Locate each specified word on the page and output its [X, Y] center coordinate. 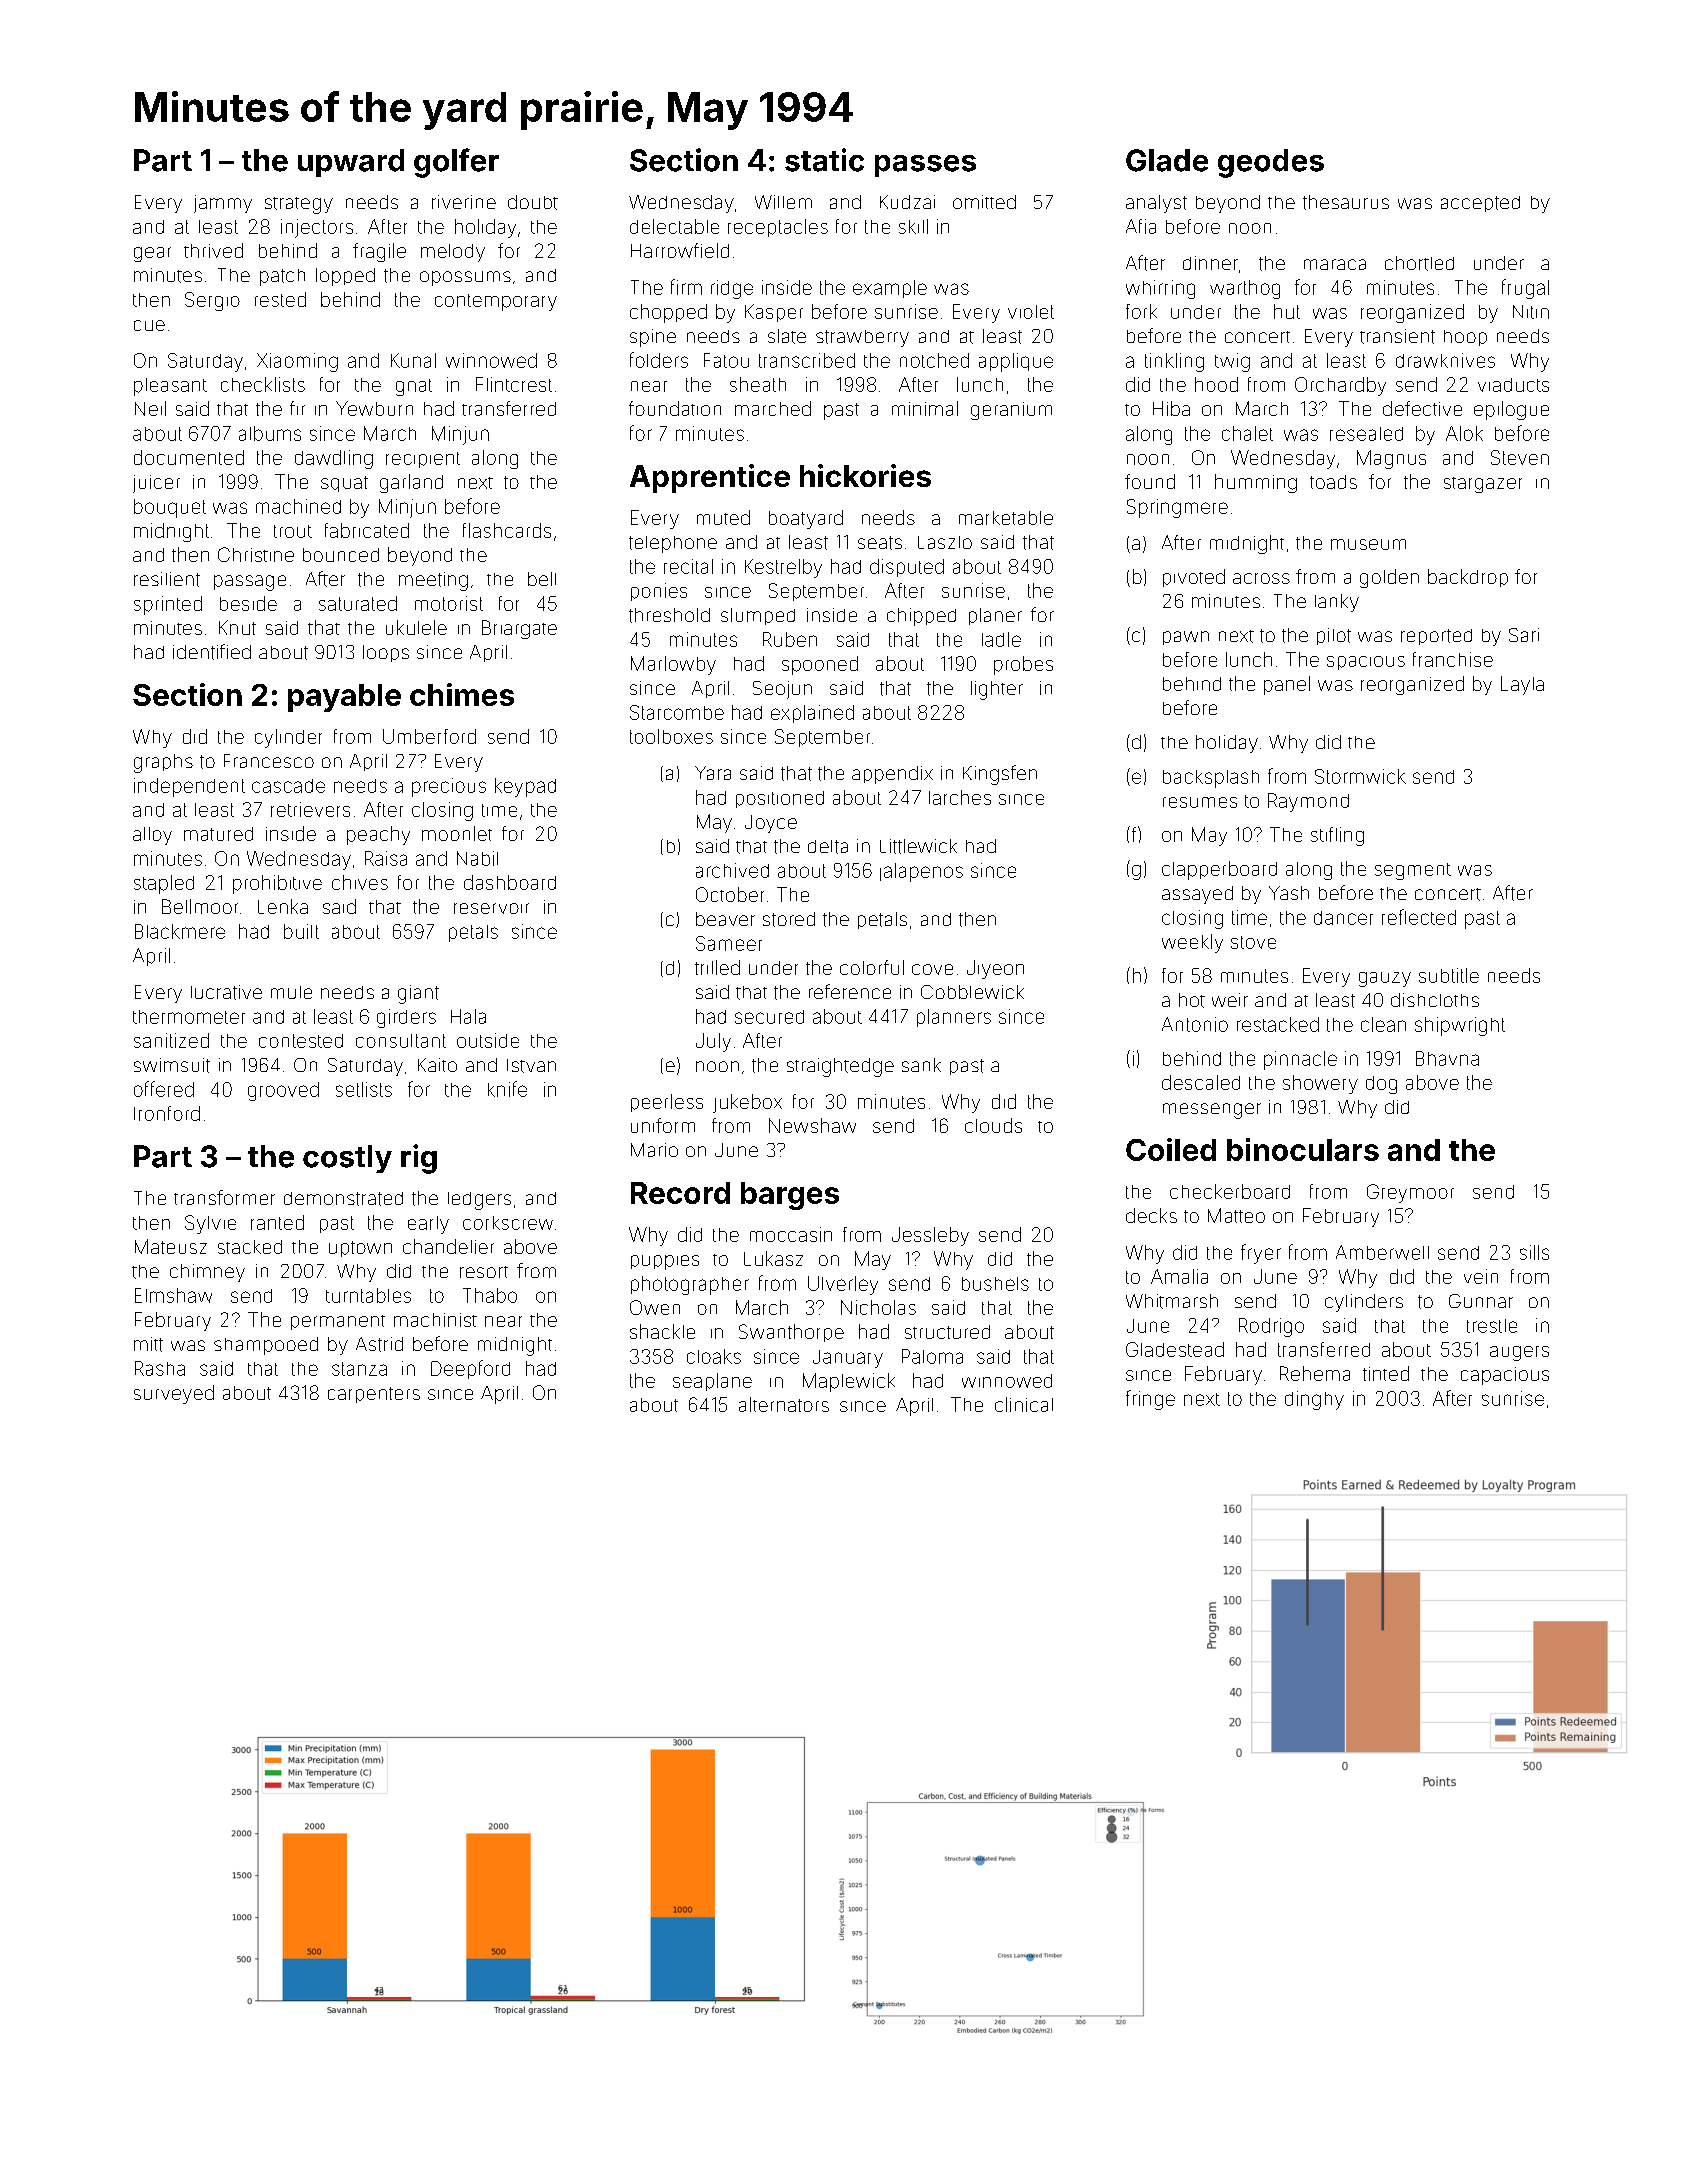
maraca [1335, 264]
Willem [783, 202]
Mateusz [171, 1246]
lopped [345, 277]
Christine [256, 554]
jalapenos [921, 872]
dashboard [510, 882]
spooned [820, 665]
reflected [1419, 917]
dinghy [1314, 1400]
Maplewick [849, 1382]
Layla [1522, 685]
